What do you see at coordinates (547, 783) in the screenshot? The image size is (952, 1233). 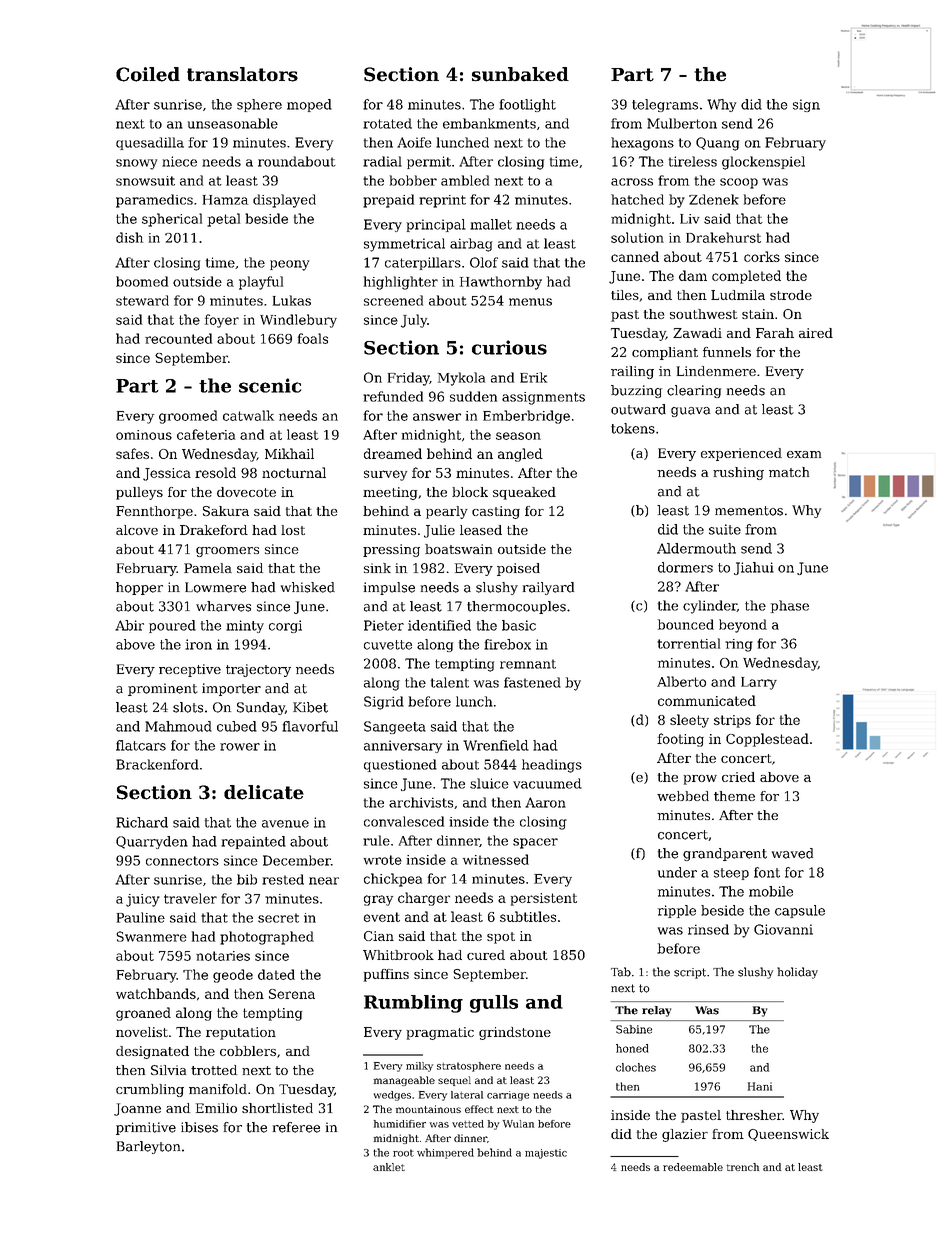 I see `vacuumed` at bounding box center [547, 783].
